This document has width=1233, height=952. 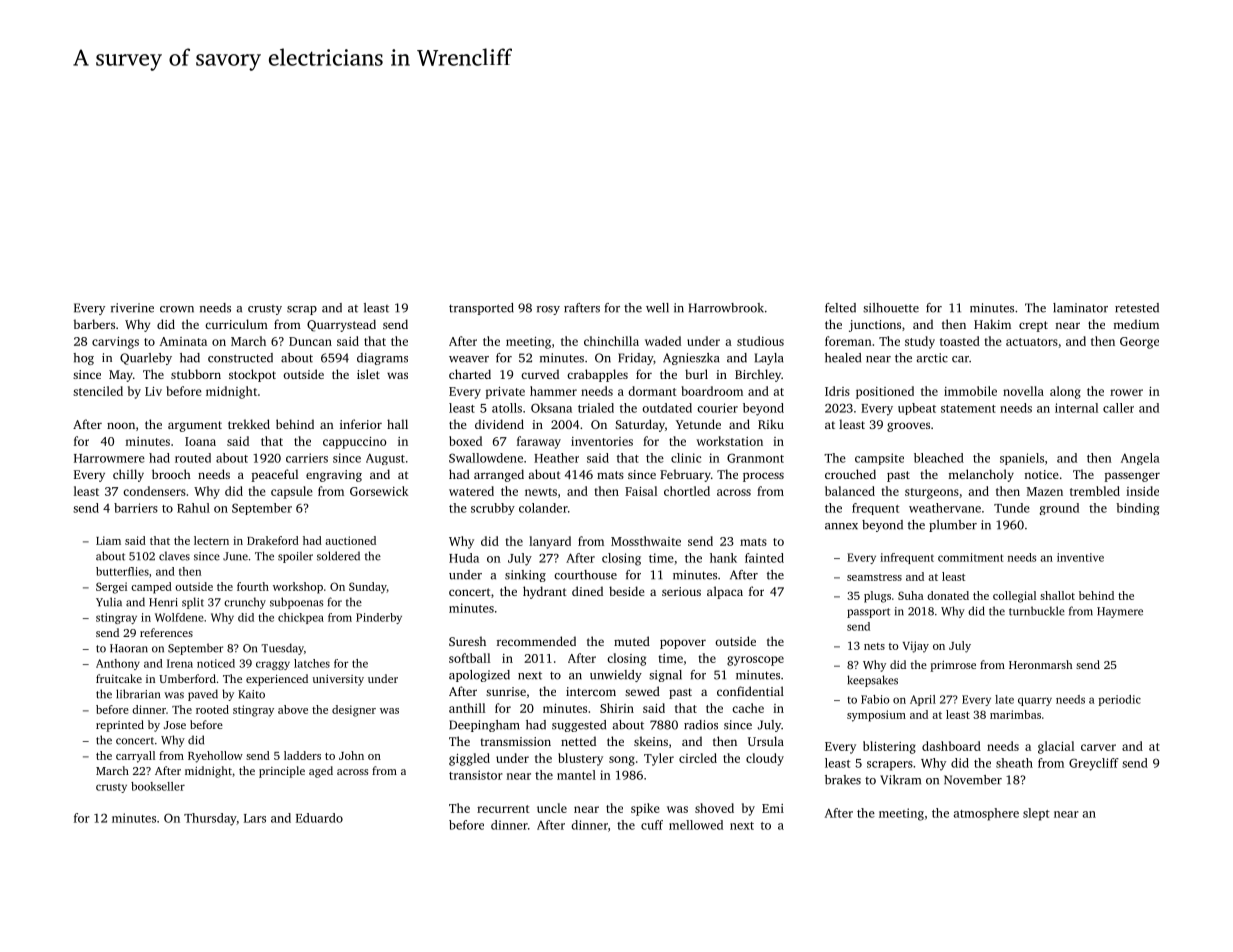 I want to click on stenciled, so click(x=98, y=391).
